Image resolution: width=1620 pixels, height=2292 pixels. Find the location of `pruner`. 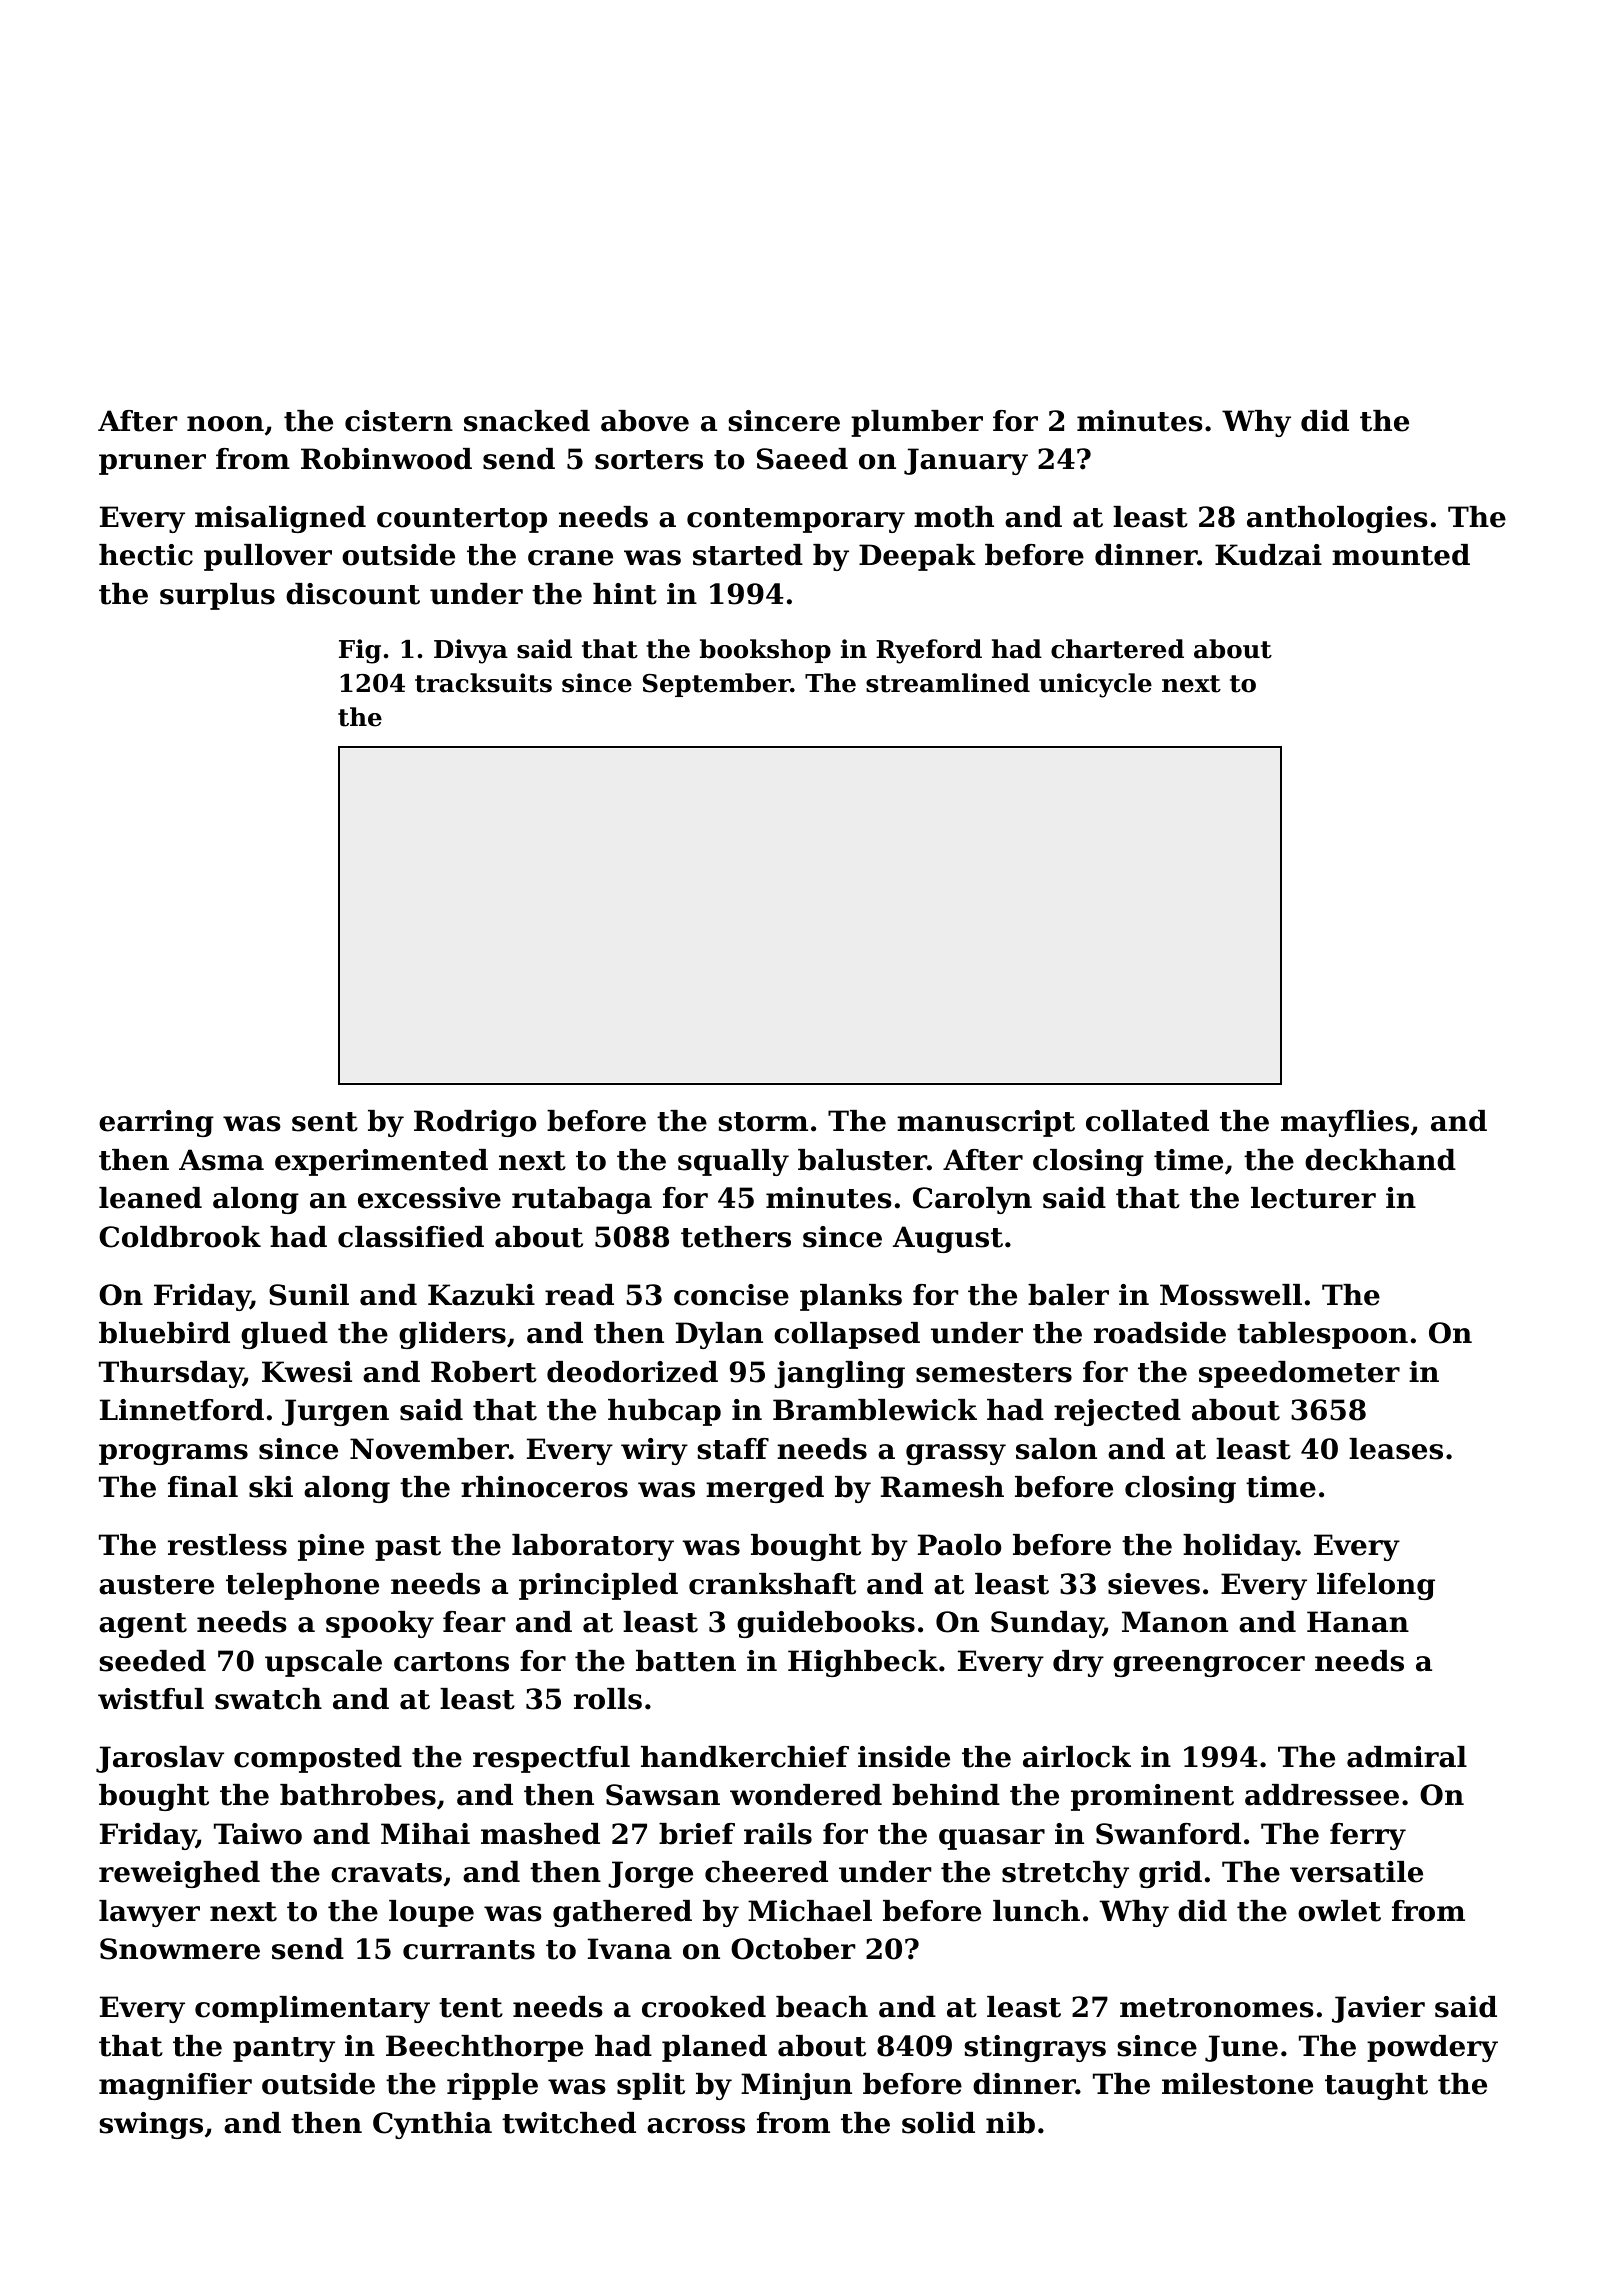

pruner is located at coordinates (152, 464).
